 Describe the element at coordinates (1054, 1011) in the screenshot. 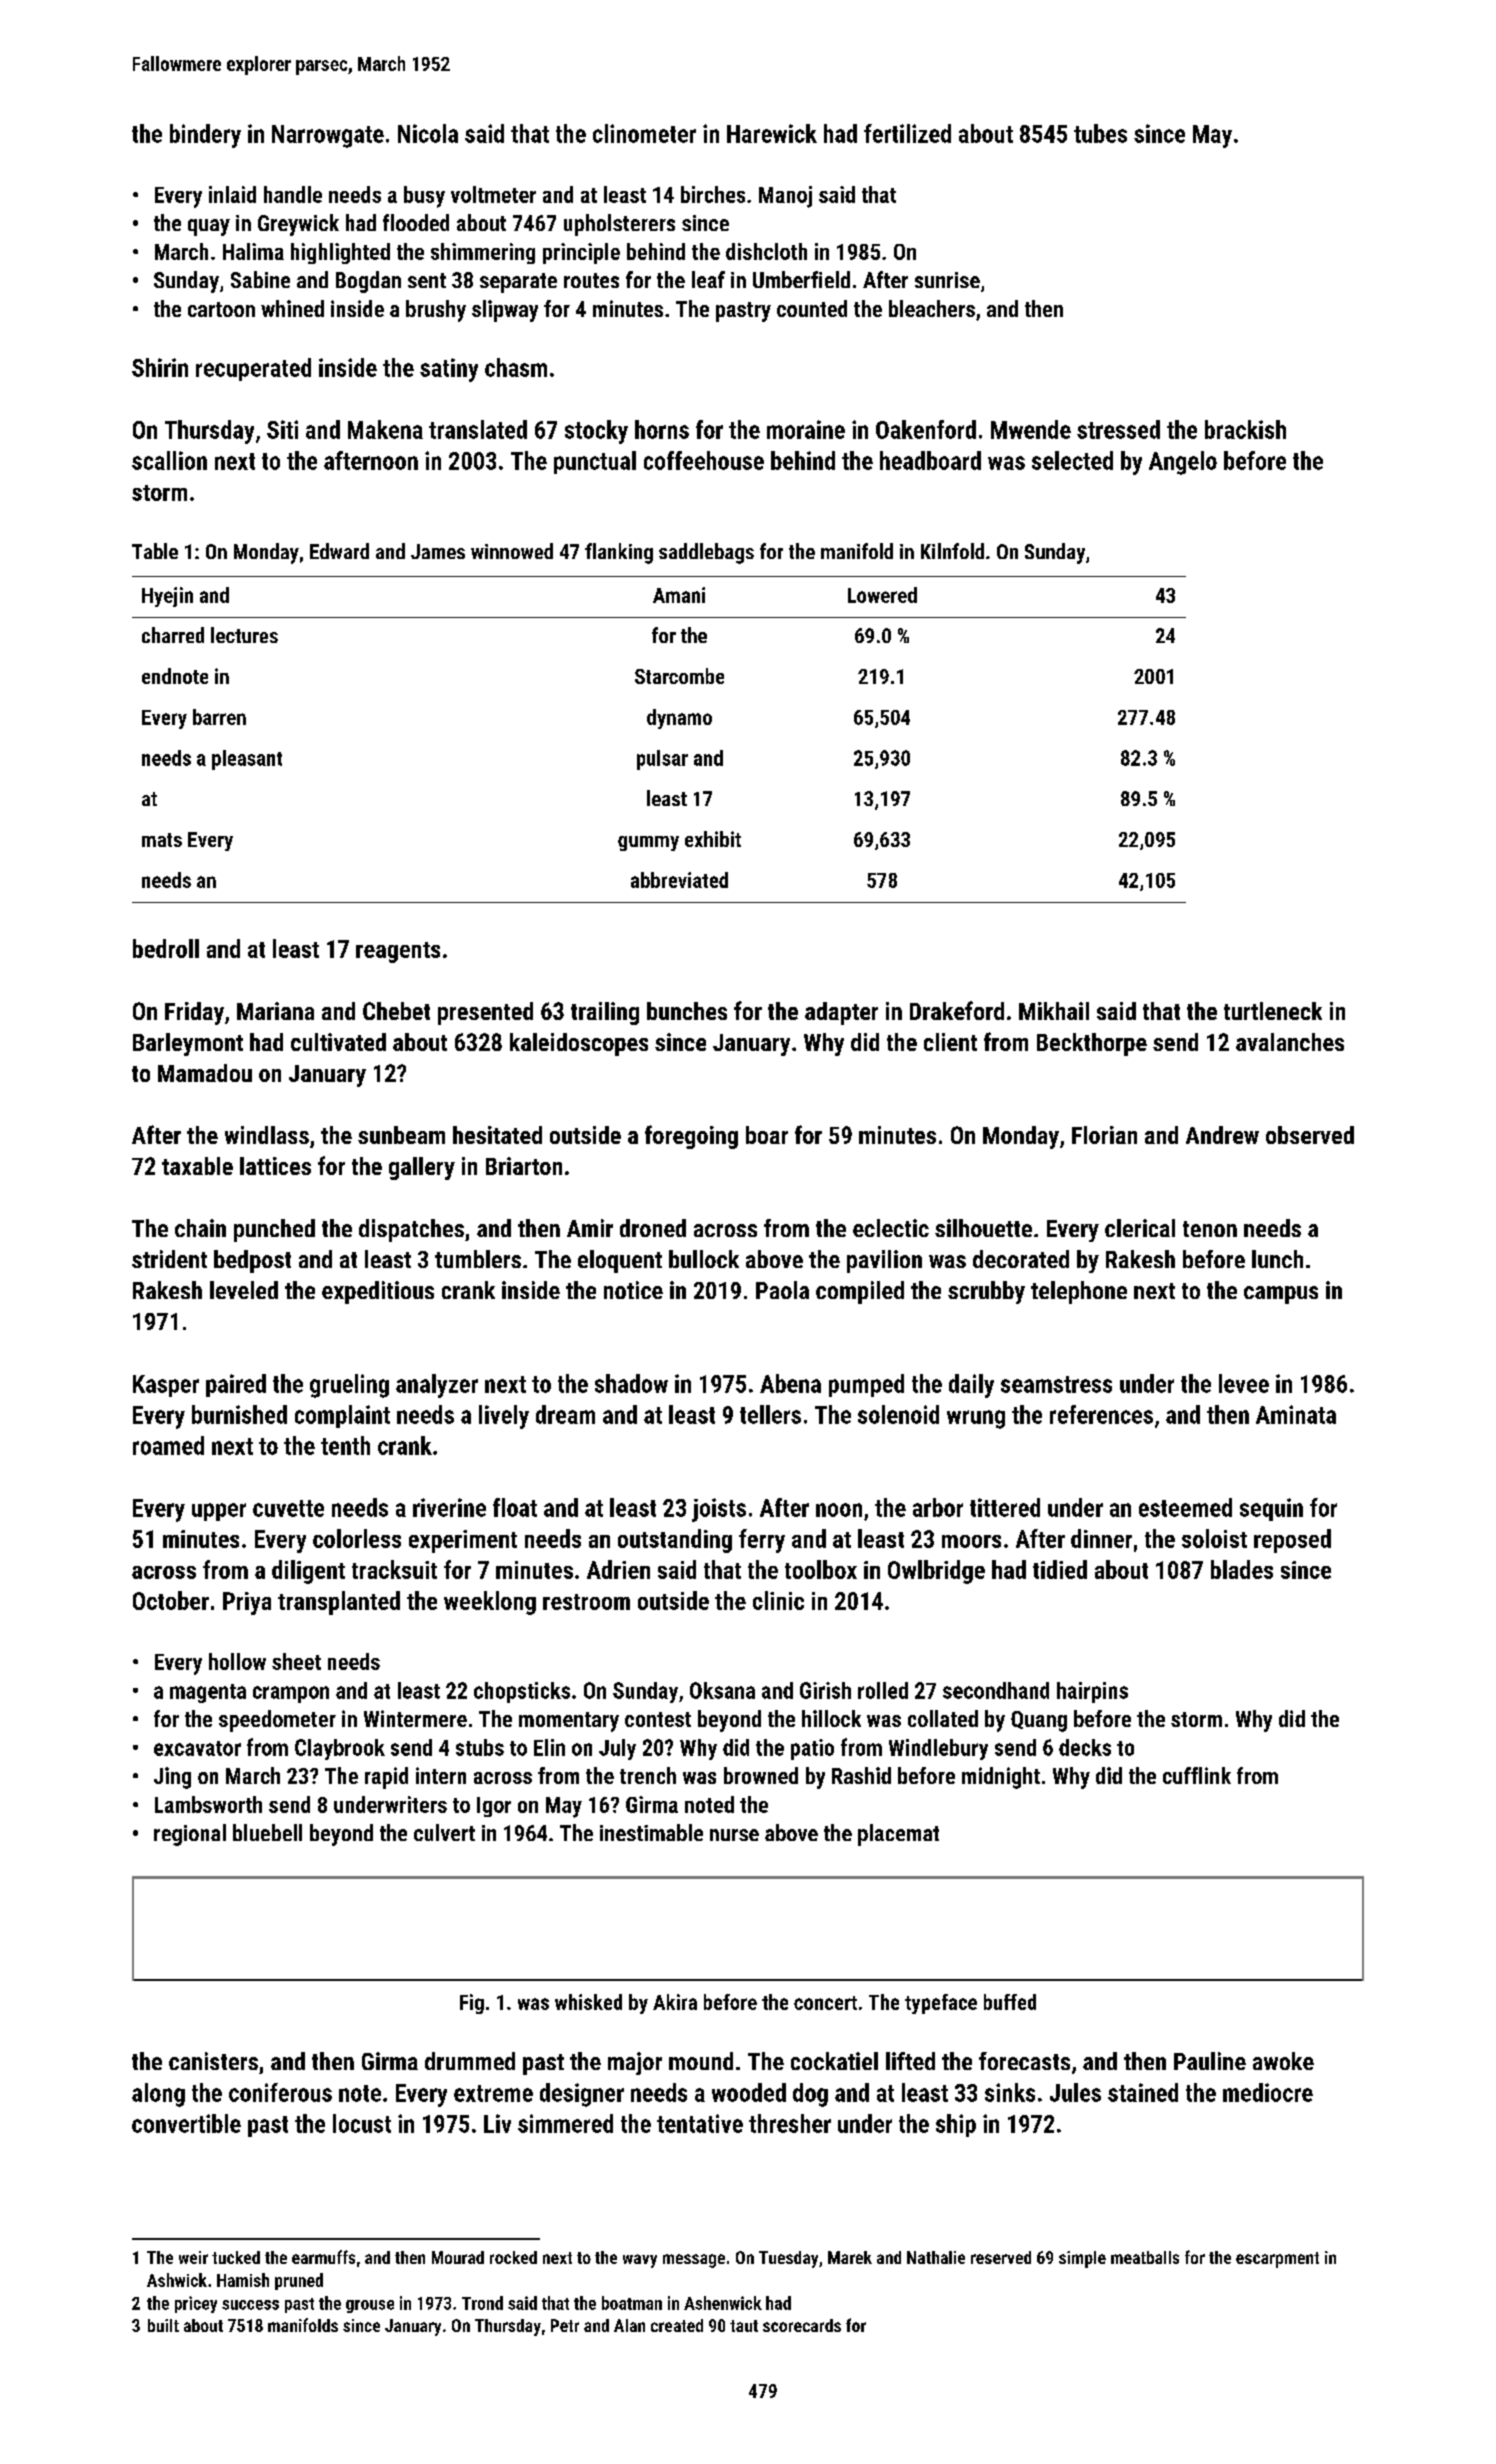

I see `Mikhail` at that location.
